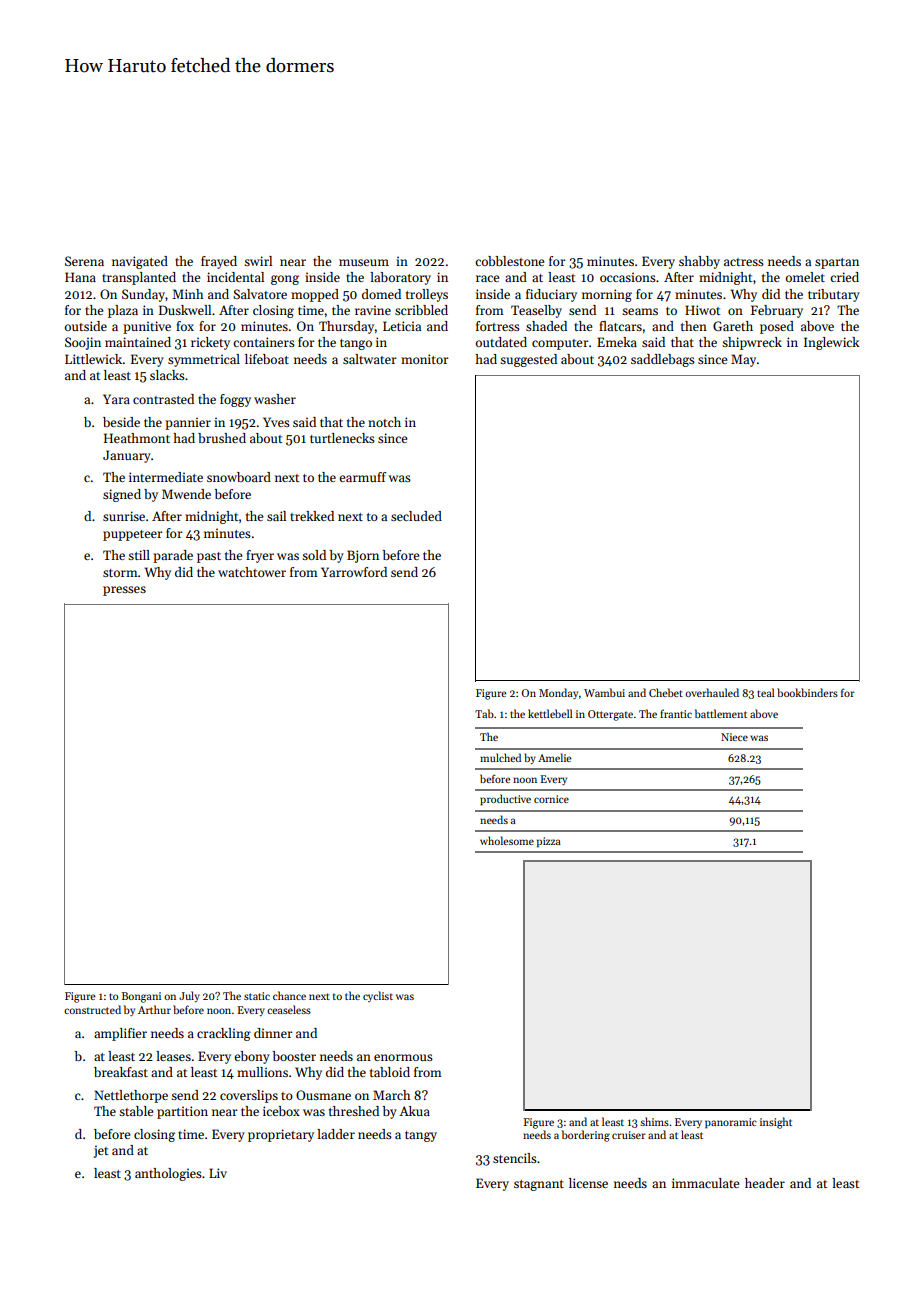 The width and height of the image is (924, 1308). I want to click on Hana, so click(80, 277).
